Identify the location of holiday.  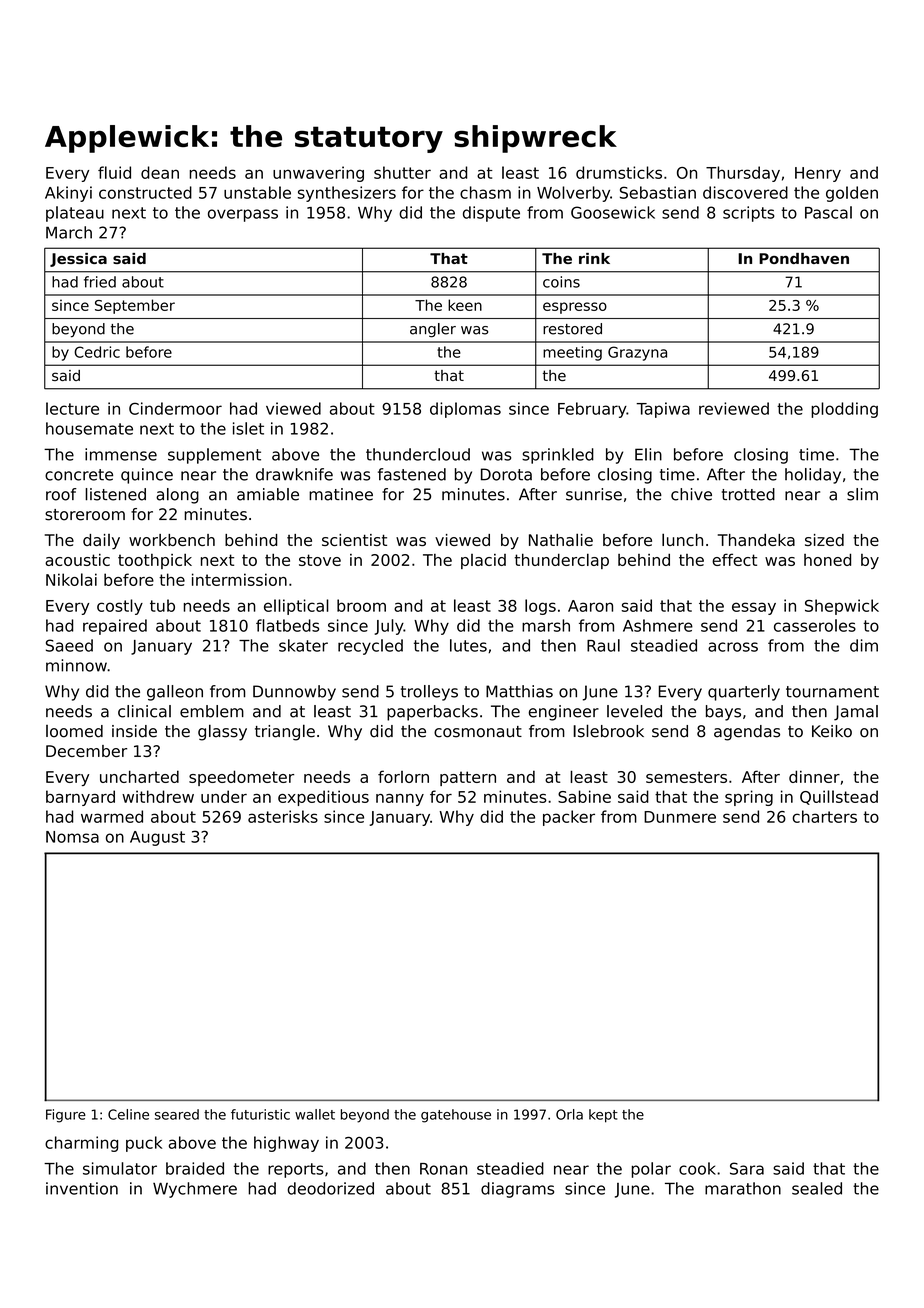
(813, 476).
